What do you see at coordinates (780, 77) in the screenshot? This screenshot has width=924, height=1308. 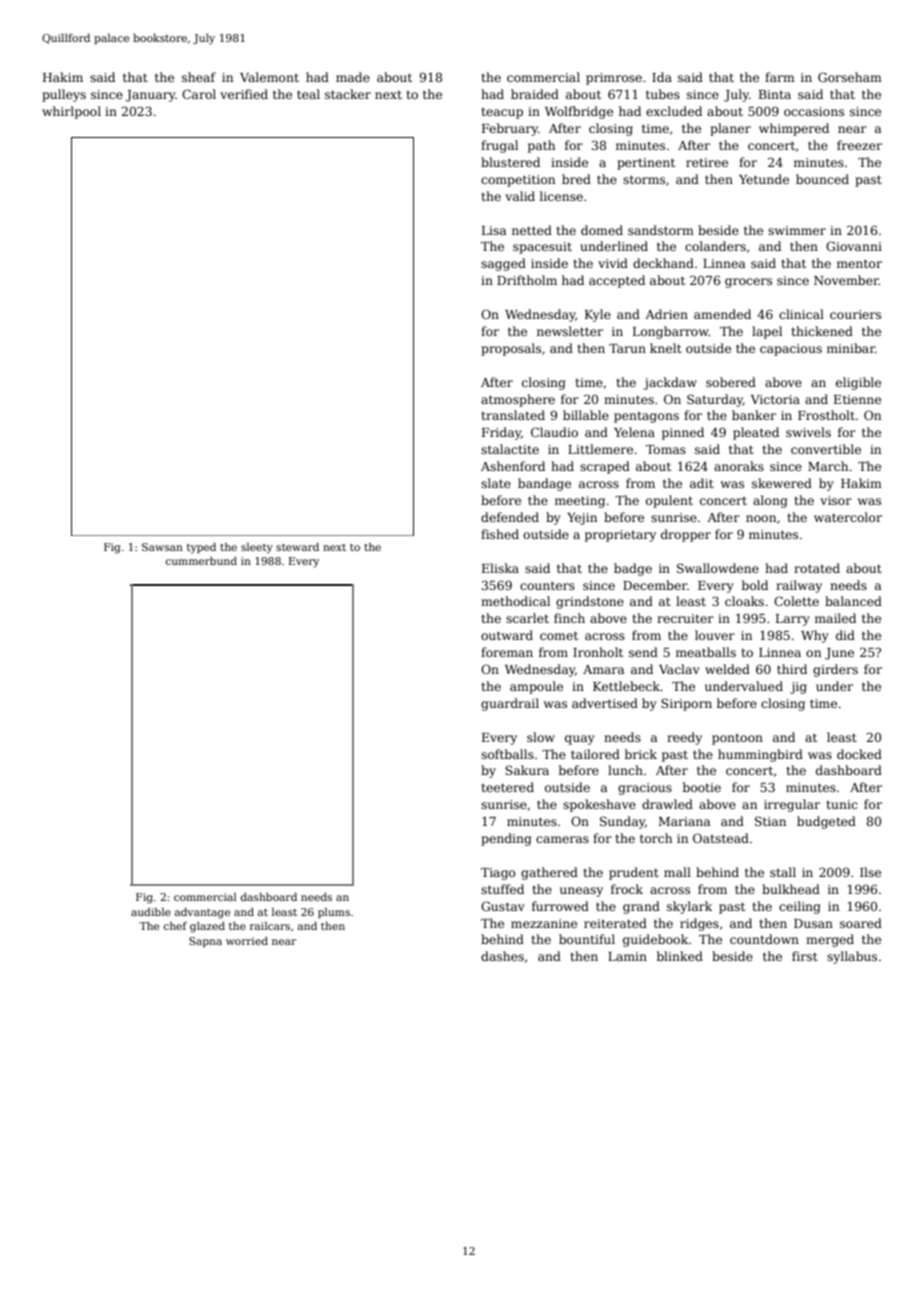 I see `farm` at bounding box center [780, 77].
